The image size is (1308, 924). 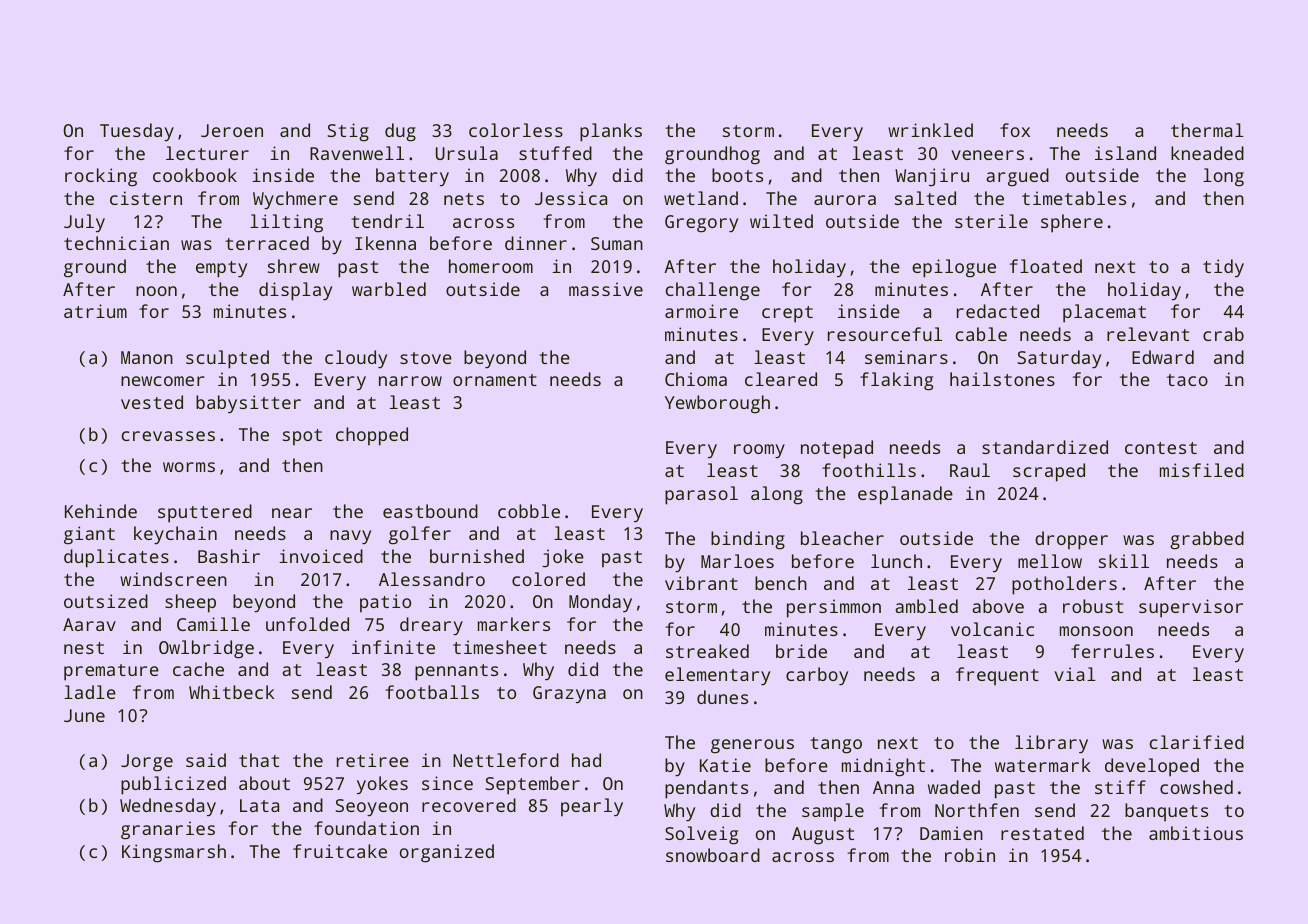 I want to click on wetland, so click(x=701, y=198).
